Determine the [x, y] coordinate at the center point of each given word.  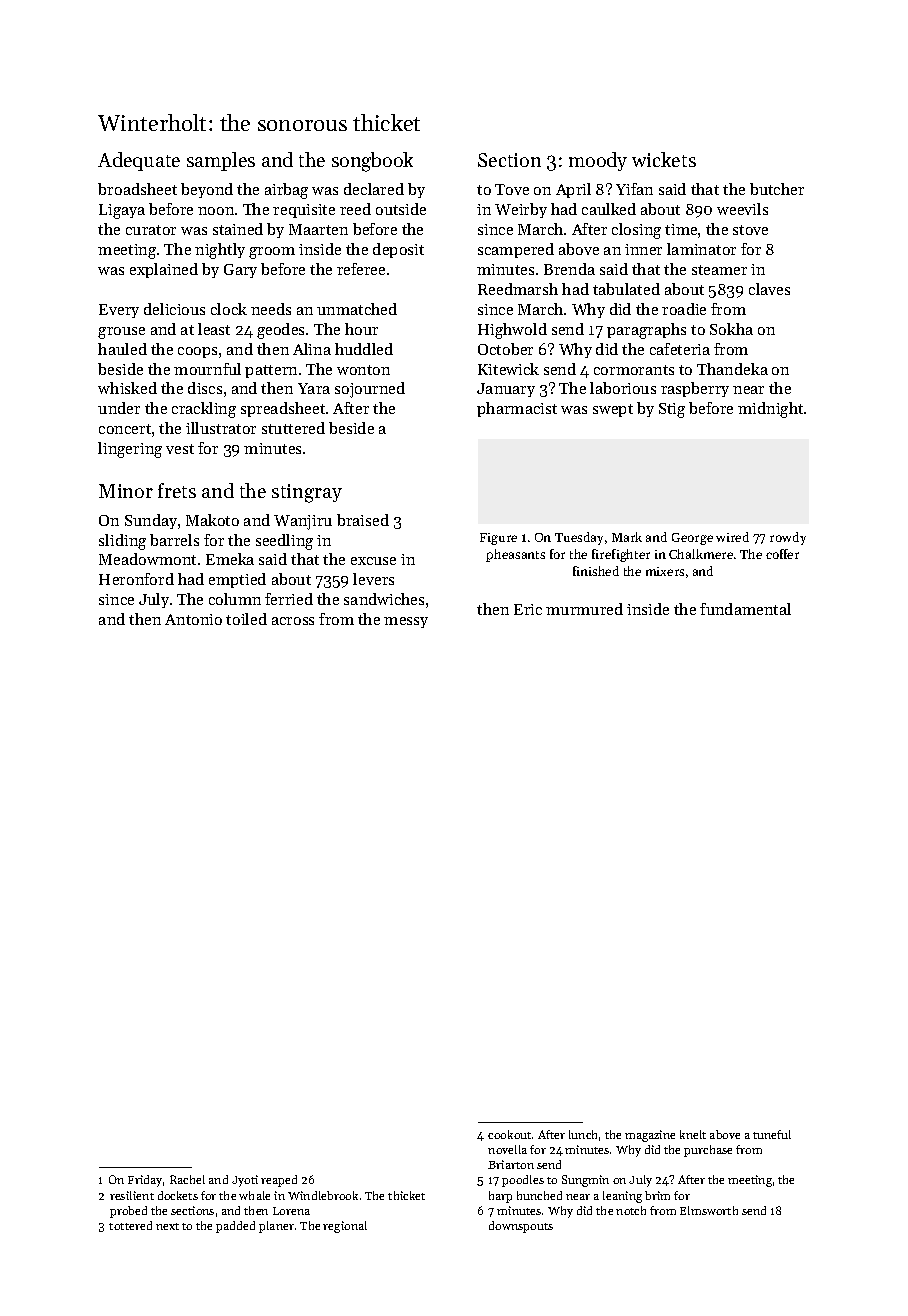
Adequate [139, 161]
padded [235, 1227]
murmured [584, 609]
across [293, 621]
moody [598, 161]
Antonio [193, 619]
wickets [664, 159]
